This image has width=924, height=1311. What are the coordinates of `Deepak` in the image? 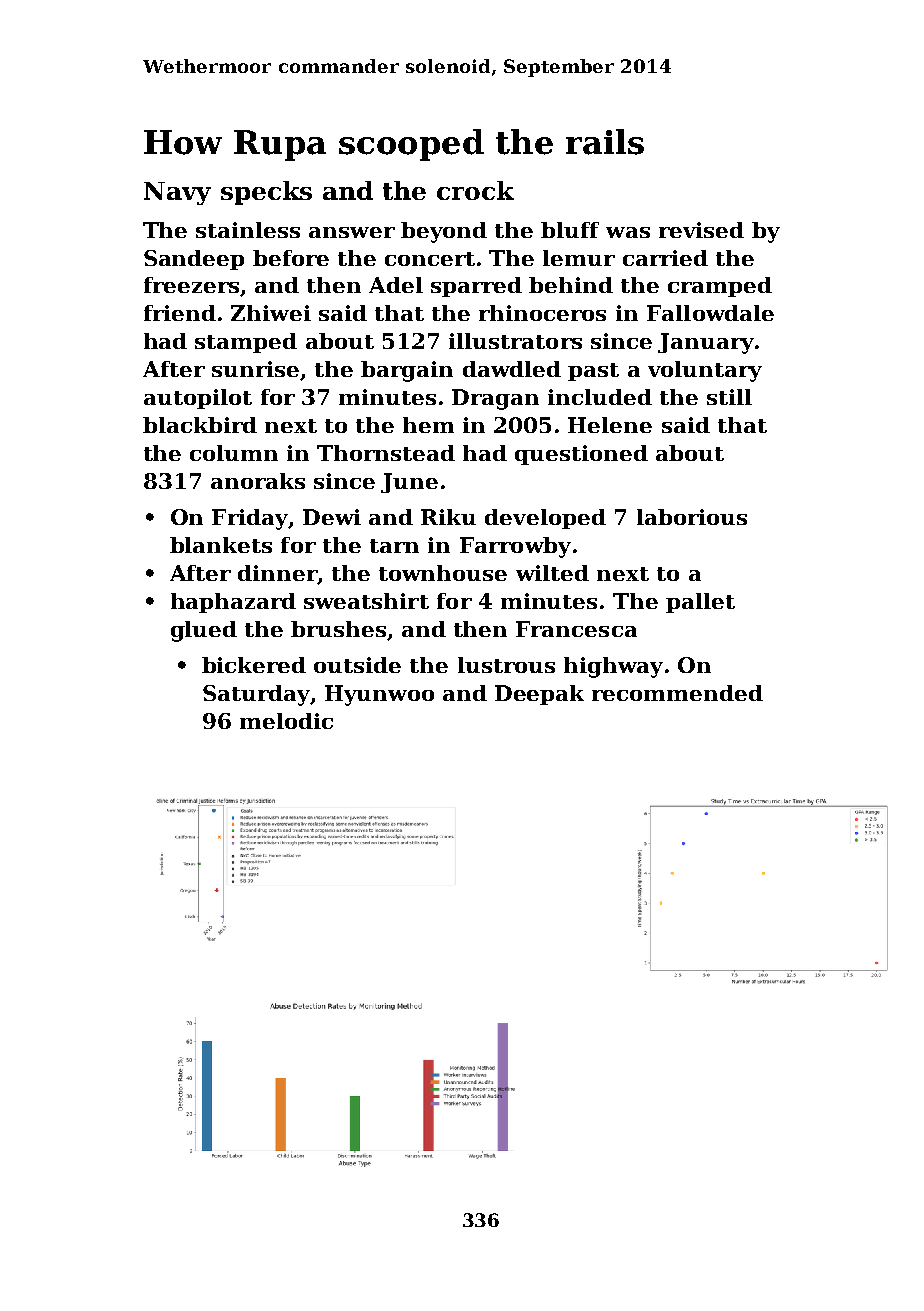 It's located at (539, 695).
